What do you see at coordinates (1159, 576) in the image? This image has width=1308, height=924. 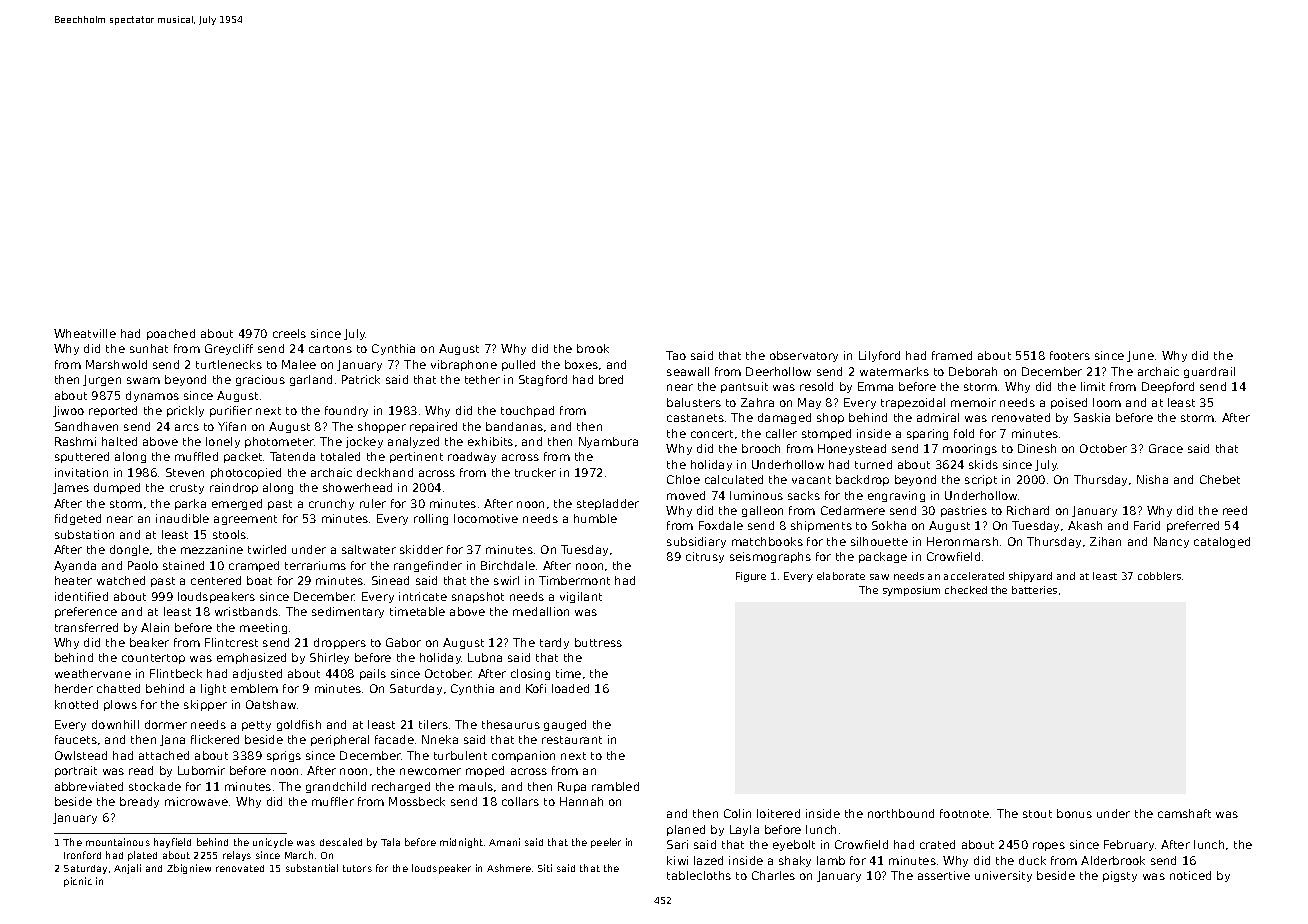 I see `cobblers` at bounding box center [1159, 576].
